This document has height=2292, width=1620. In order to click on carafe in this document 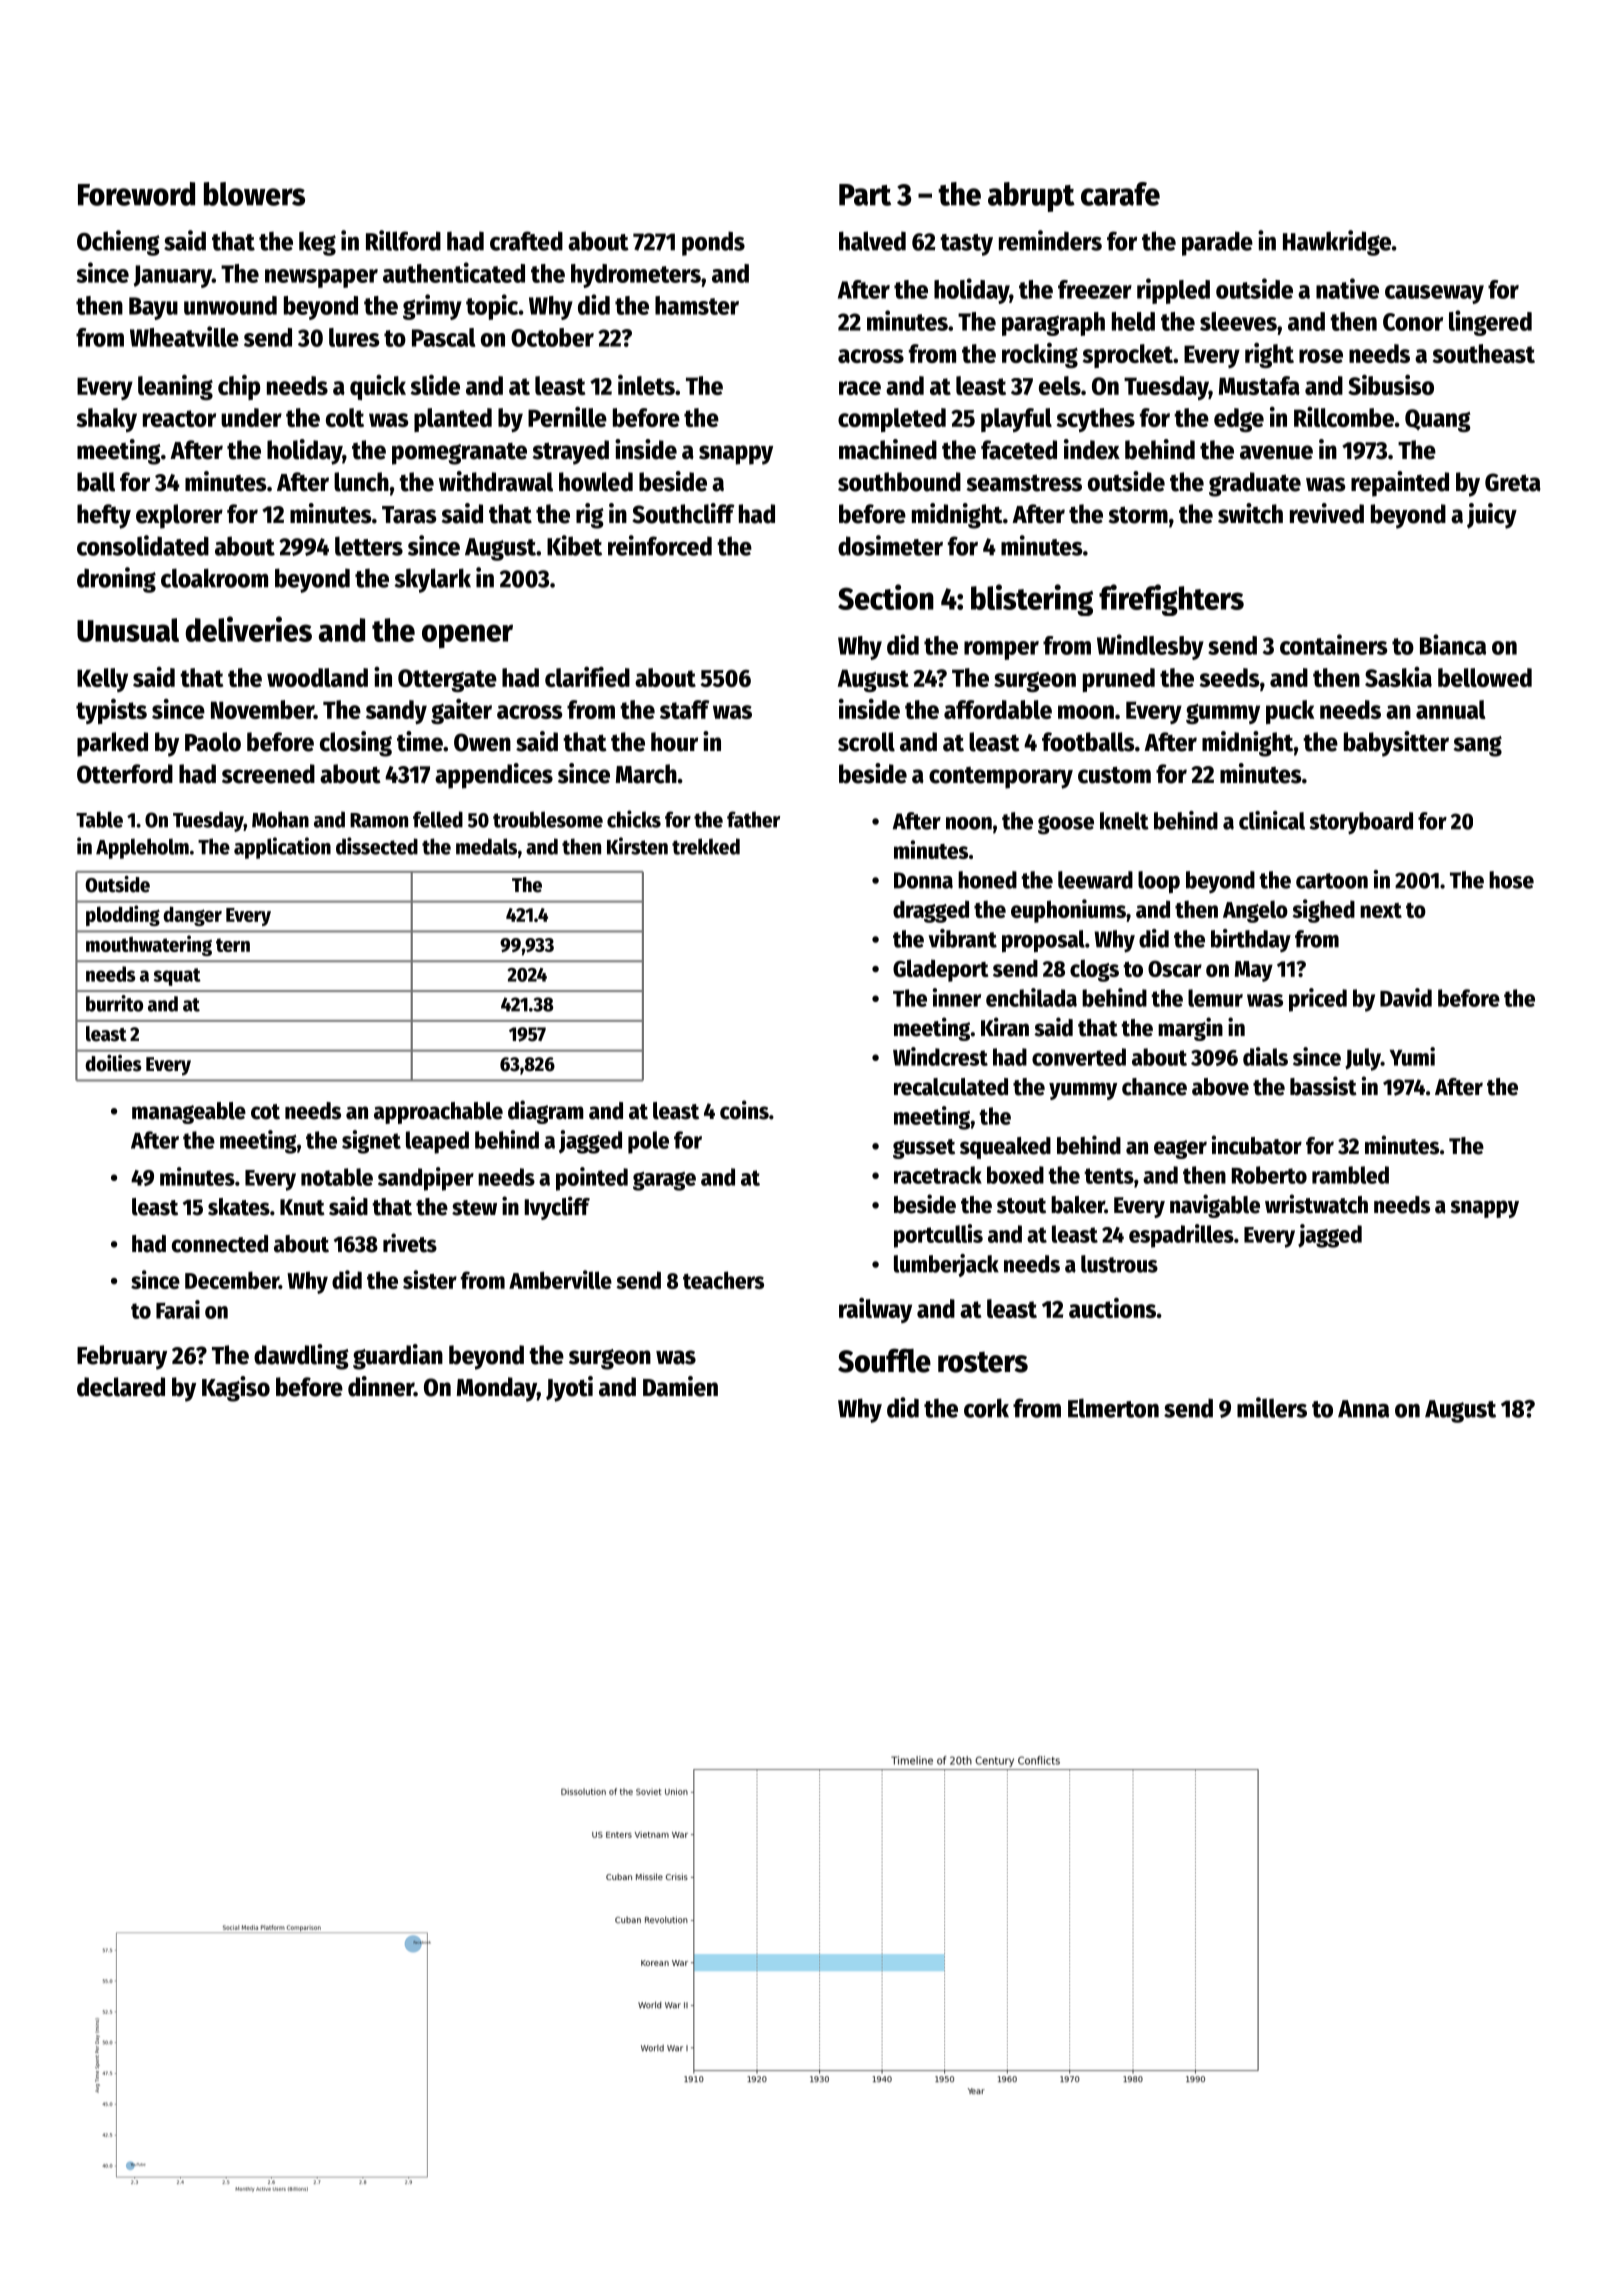, I will do `click(1120, 194)`.
